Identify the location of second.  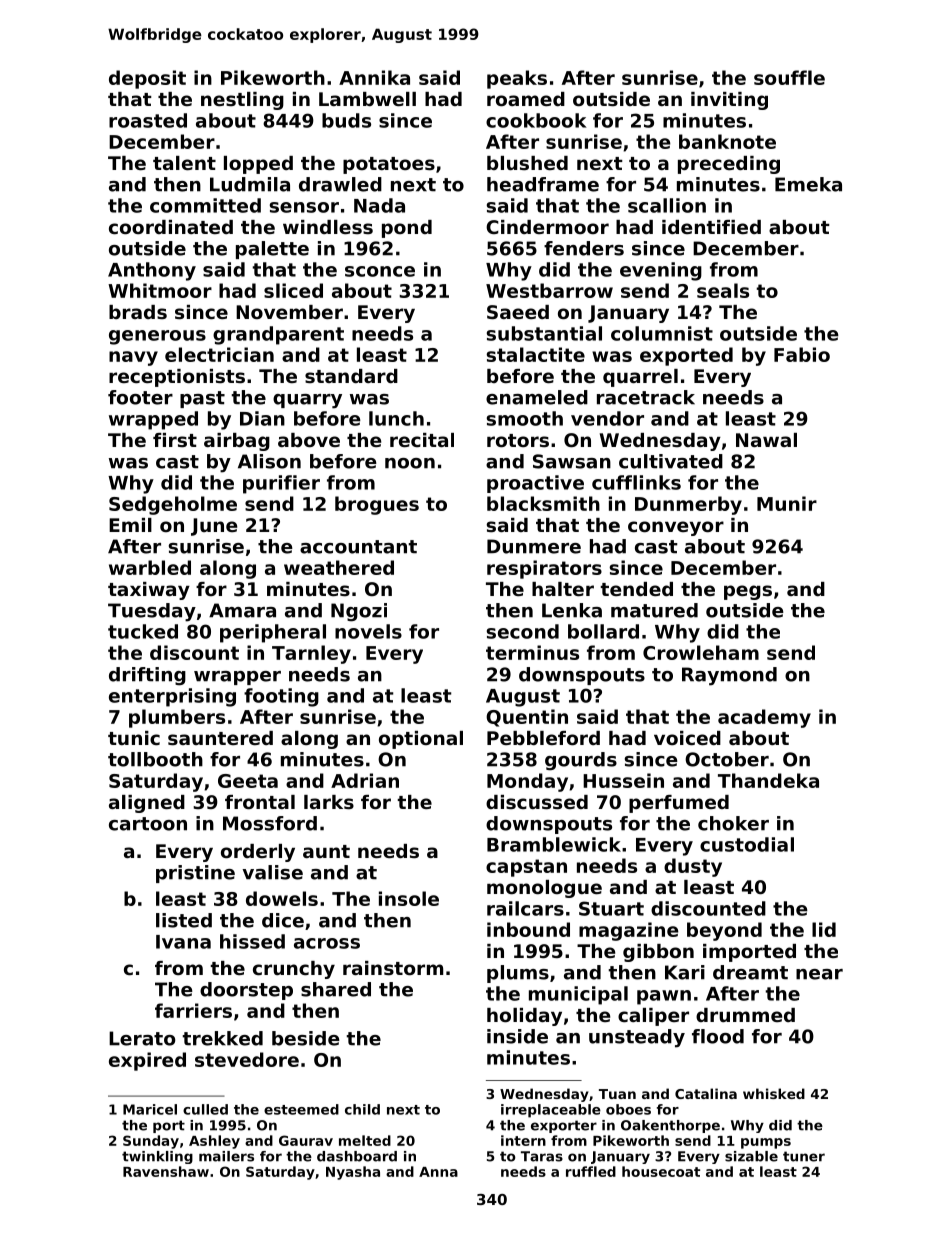
(523, 631).
